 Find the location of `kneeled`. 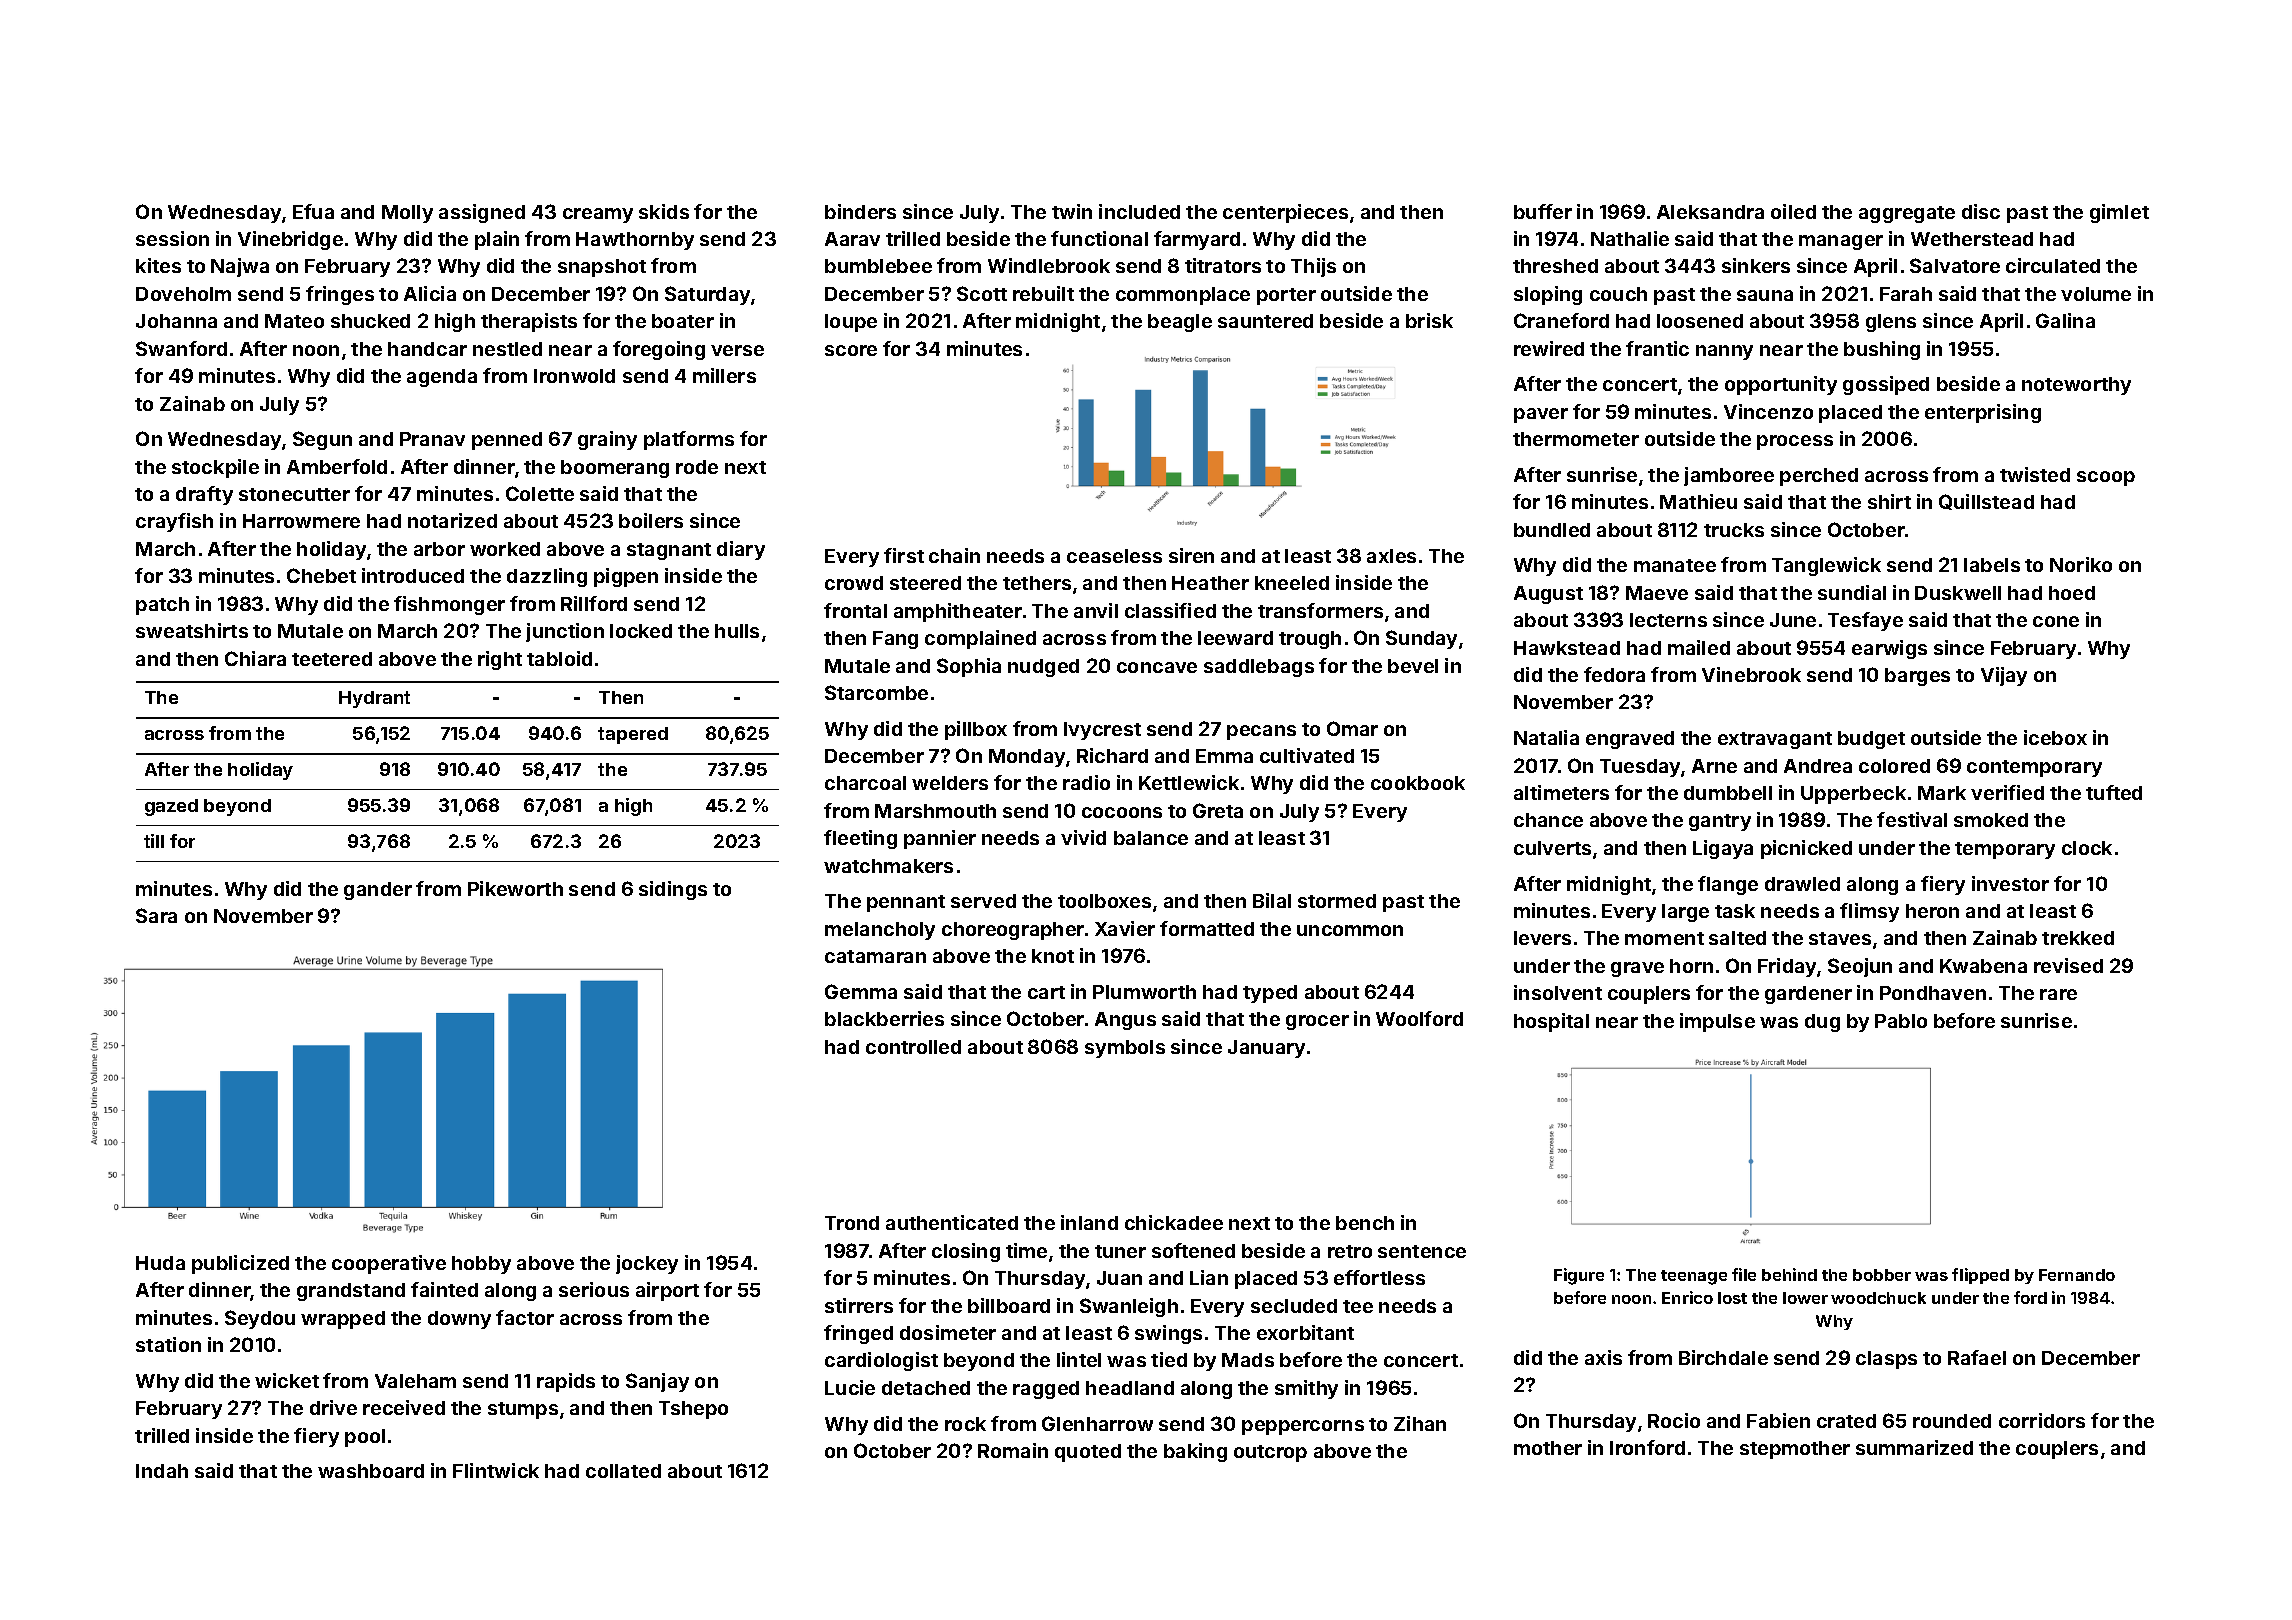

kneeled is located at coordinates (1292, 583).
